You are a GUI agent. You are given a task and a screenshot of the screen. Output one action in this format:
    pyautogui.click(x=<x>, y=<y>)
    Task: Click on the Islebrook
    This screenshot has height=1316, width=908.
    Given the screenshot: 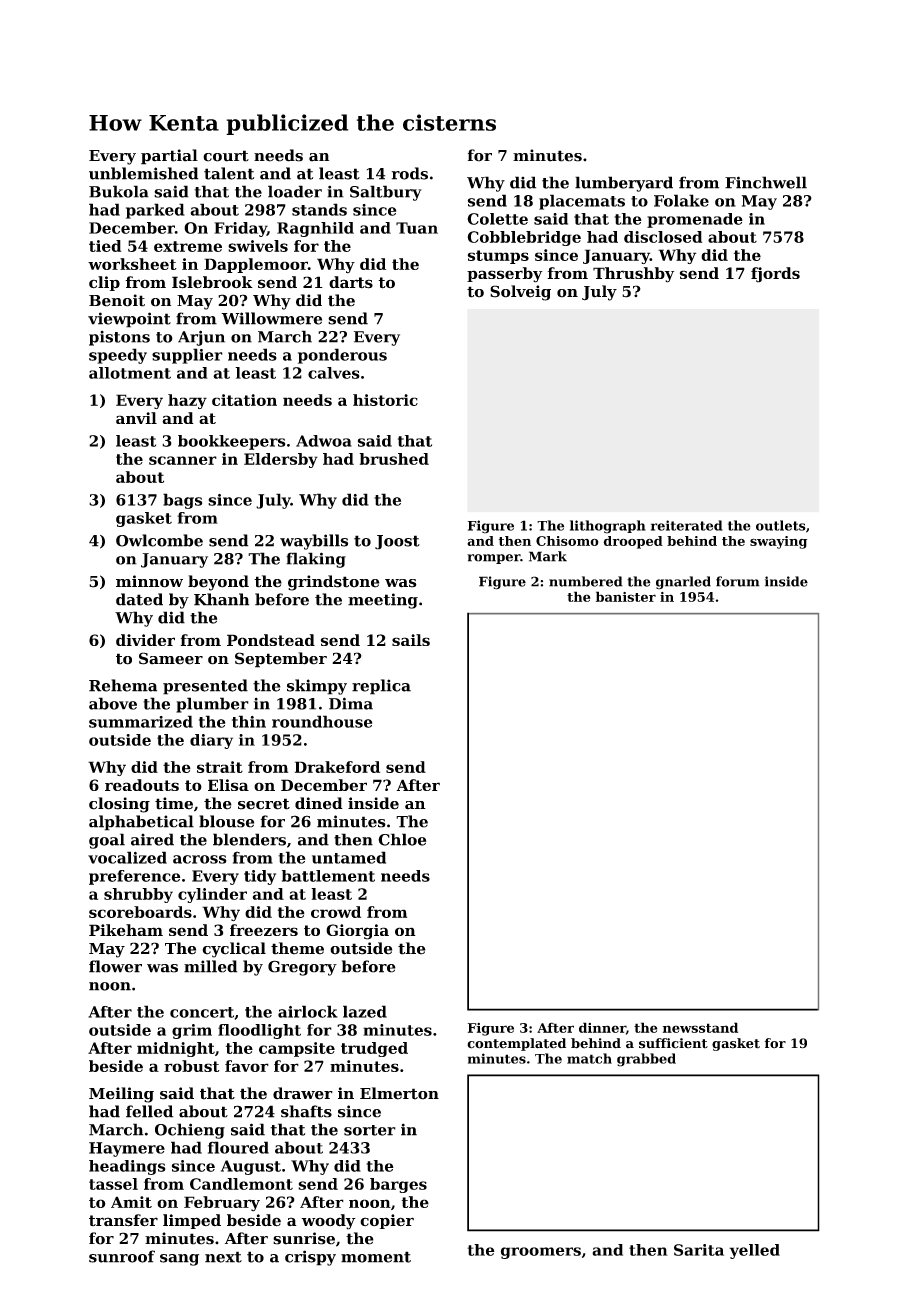 What is the action you would take?
    pyautogui.click(x=212, y=282)
